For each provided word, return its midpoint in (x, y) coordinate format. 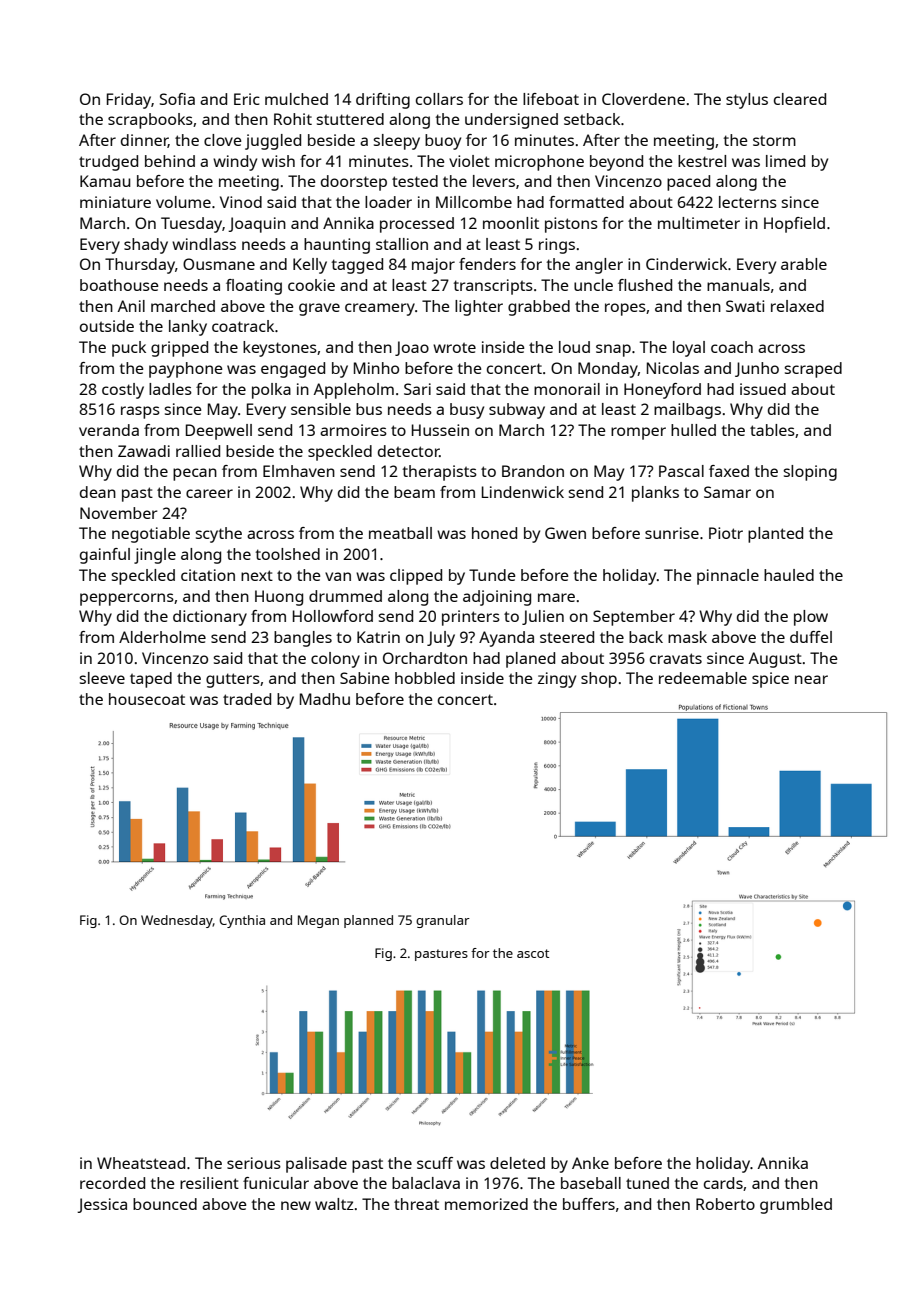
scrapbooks (150, 121)
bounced (165, 1204)
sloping (810, 473)
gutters (233, 680)
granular (443, 921)
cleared (800, 99)
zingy (557, 680)
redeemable (703, 678)
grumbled (796, 1206)
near (811, 679)
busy (467, 411)
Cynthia (242, 921)
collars (439, 99)
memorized (486, 1204)
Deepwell (219, 432)
